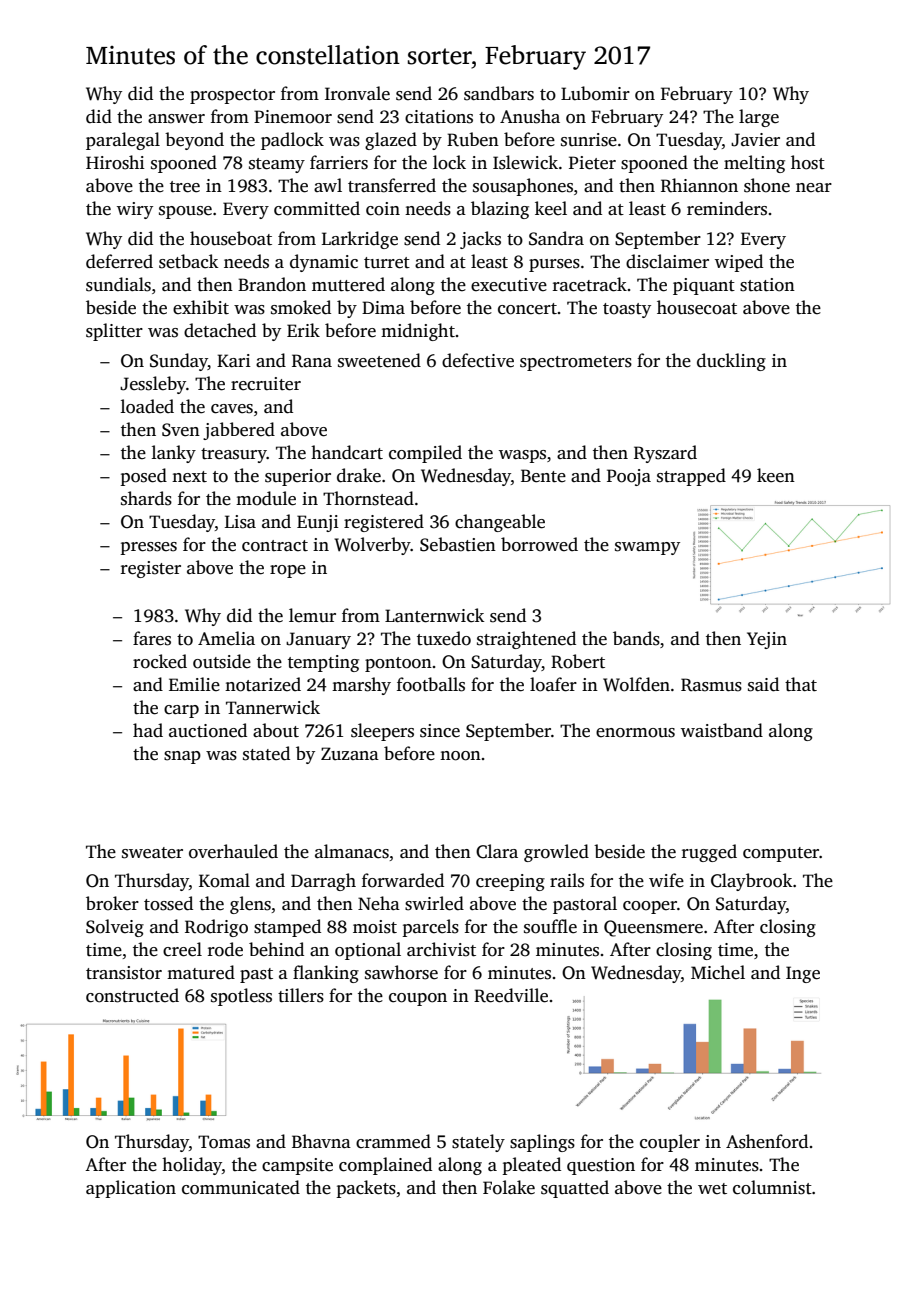 The height and width of the document is (1308, 924). Describe the element at coordinates (722, 730) in the document. I see `waistband` at that location.
